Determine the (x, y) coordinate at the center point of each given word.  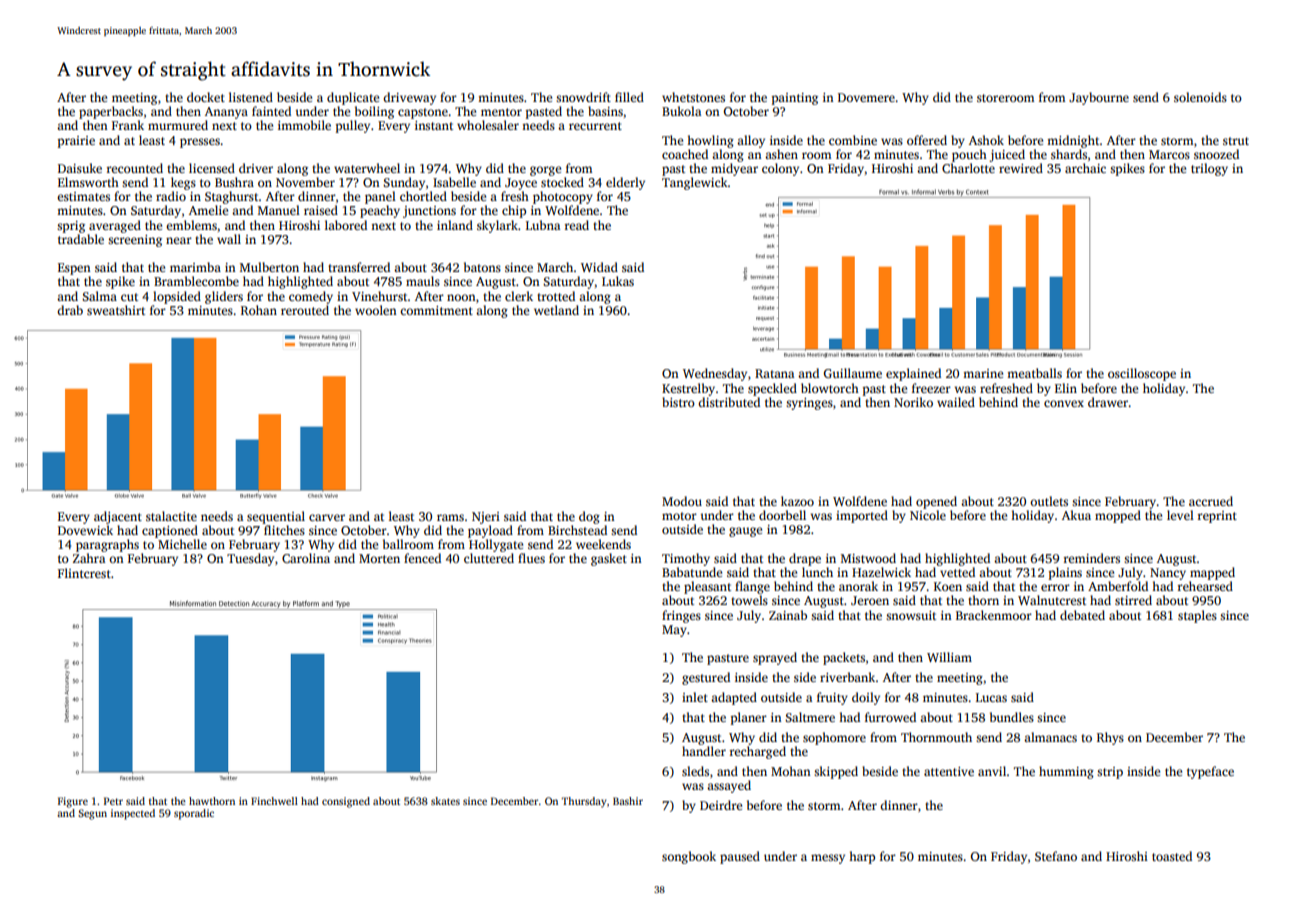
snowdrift (583, 97)
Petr (113, 801)
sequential (276, 517)
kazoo (797, 501)
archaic (1085, 168)
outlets (1049, 501)
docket (206, 97)
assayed (729, 786)
